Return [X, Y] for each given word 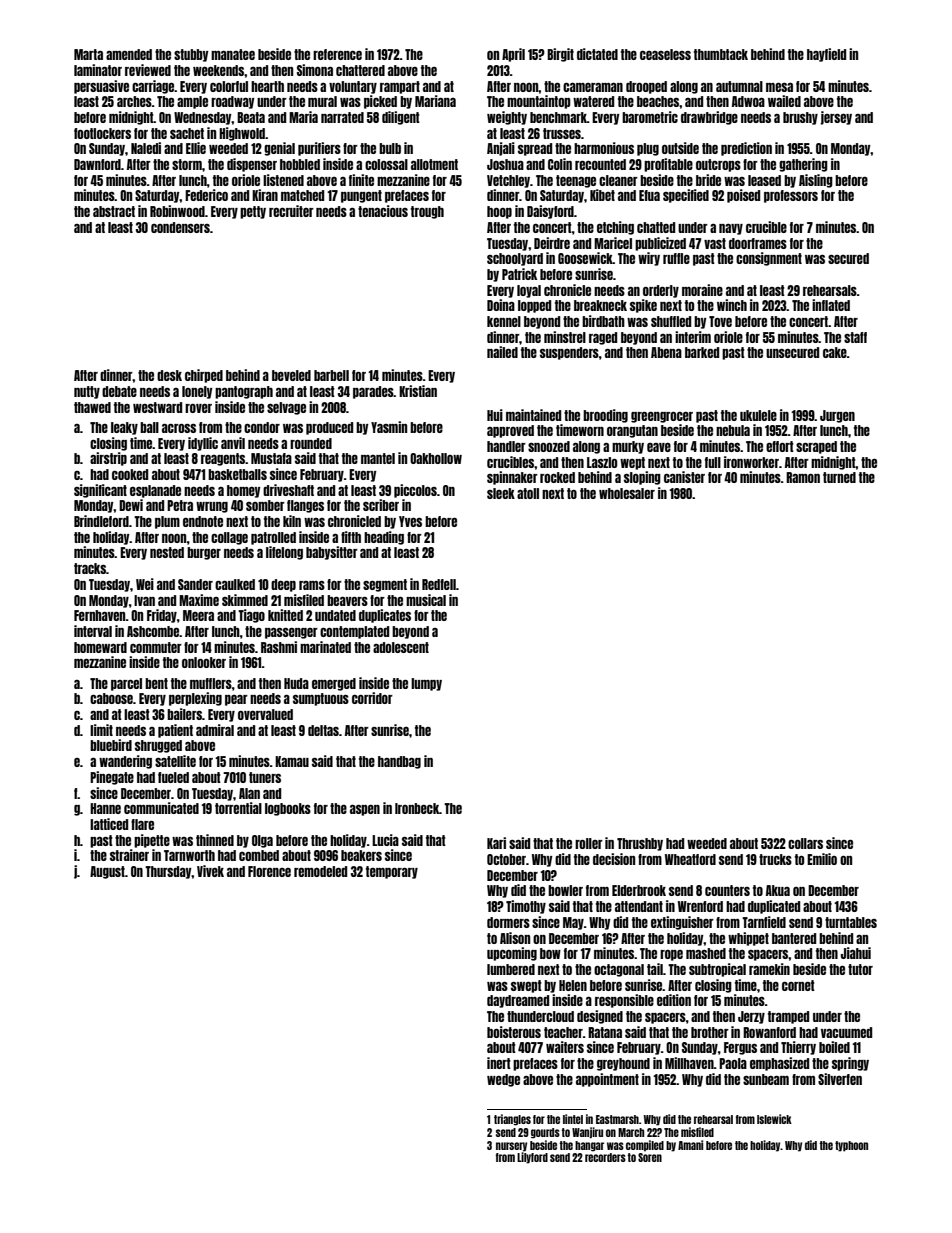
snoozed [549, 446]
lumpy [426, 684]
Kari [496, 843]
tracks [90, 568]
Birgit [560, 55]
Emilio [822, 859]
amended [129, 54]
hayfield [826, 55]
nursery [511, 1147]
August [107, 872]
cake [835, 352]
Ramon [803, 477]
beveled [291, 375]
